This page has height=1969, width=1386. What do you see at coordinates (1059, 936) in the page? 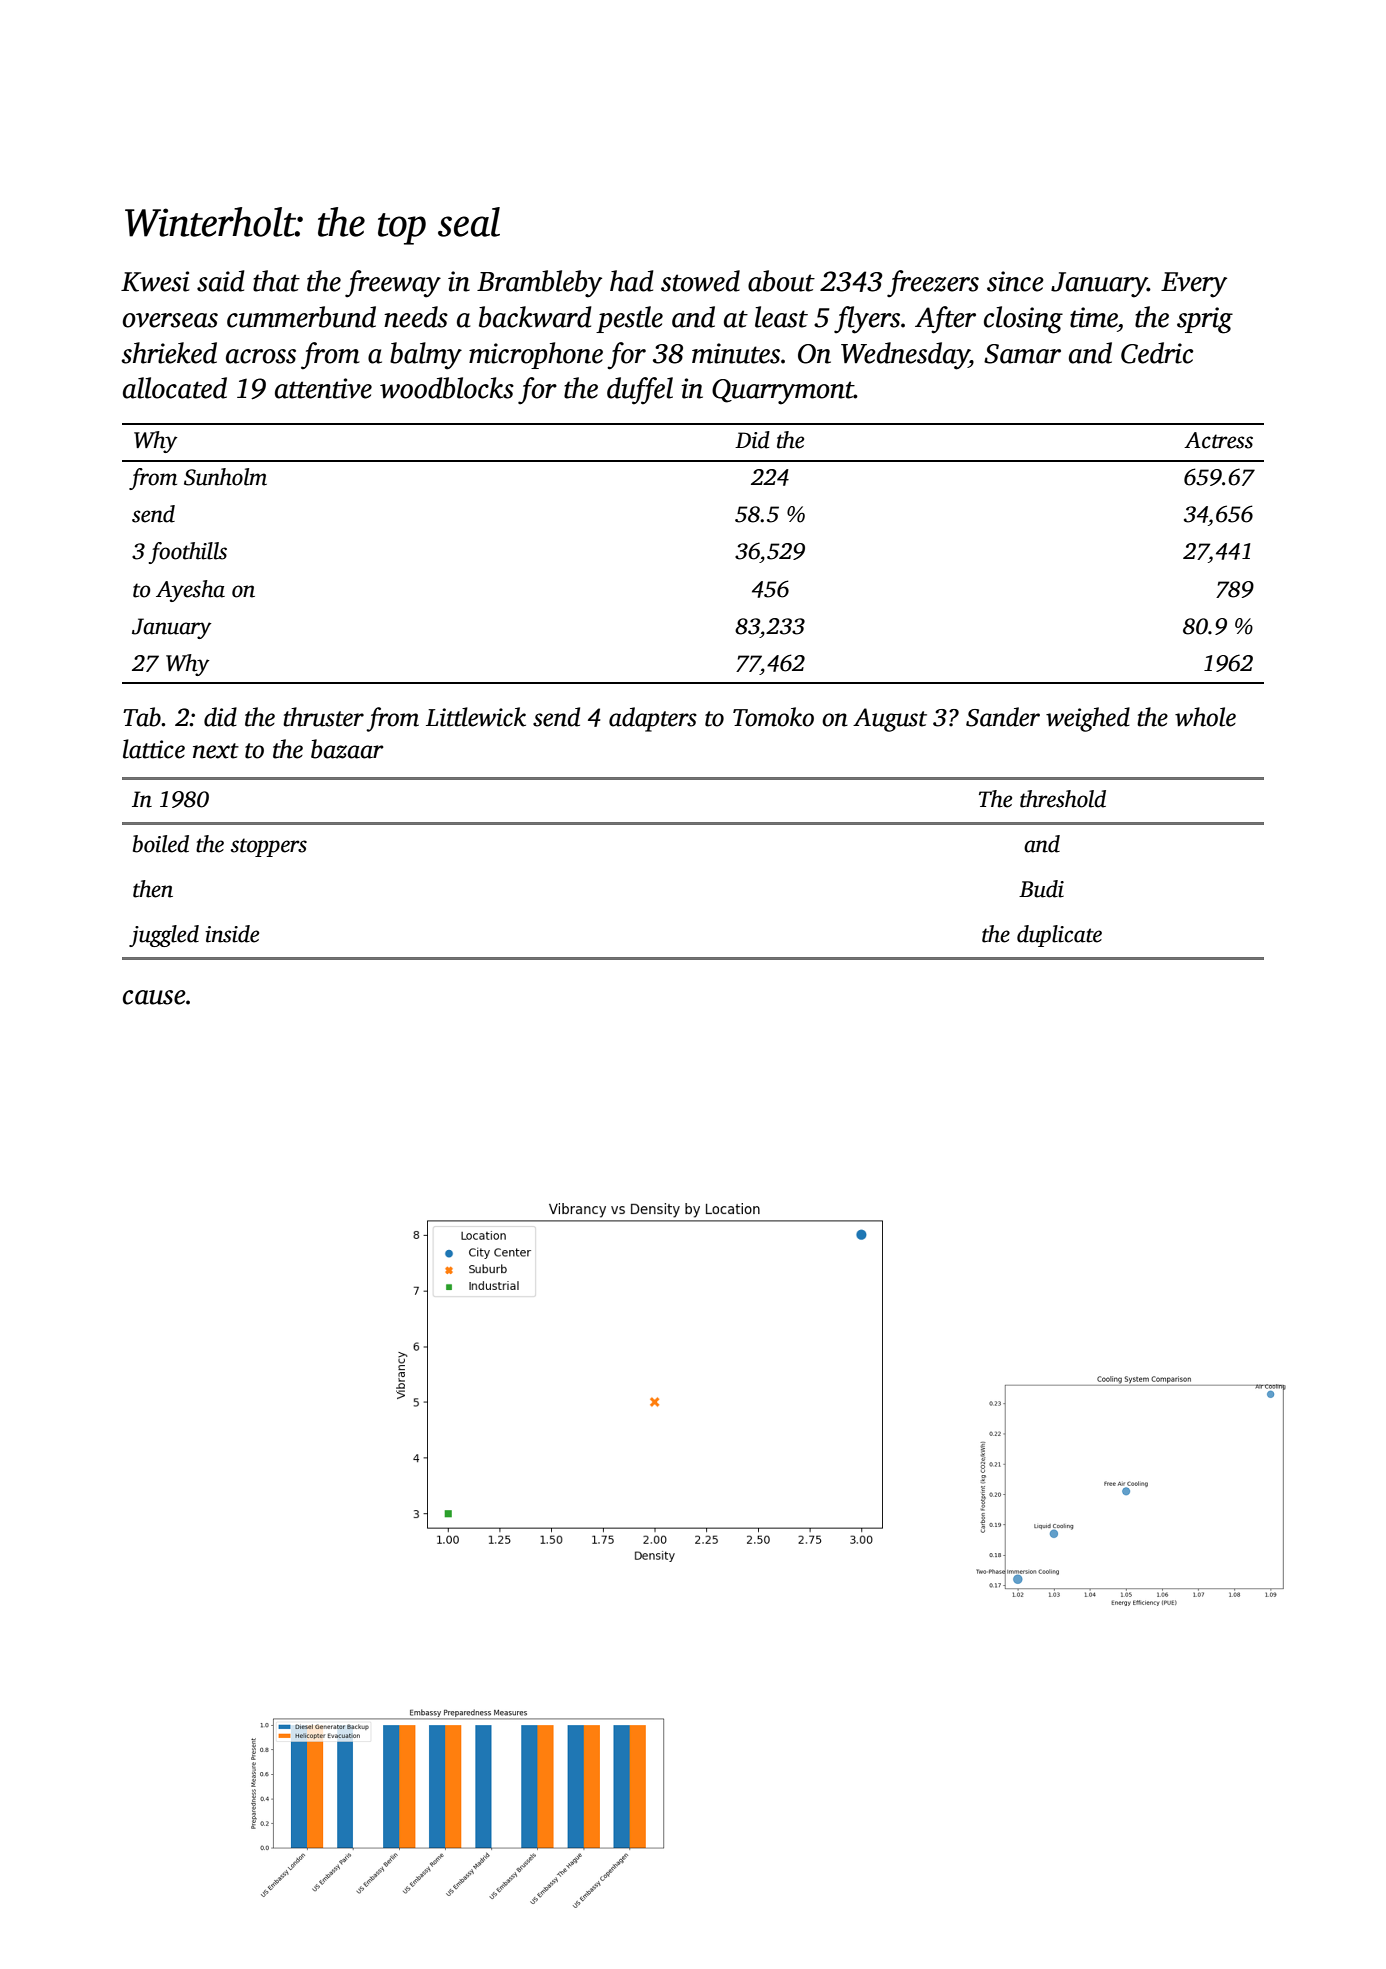
I see `duplicate` at bounding box center [1059, 936].
